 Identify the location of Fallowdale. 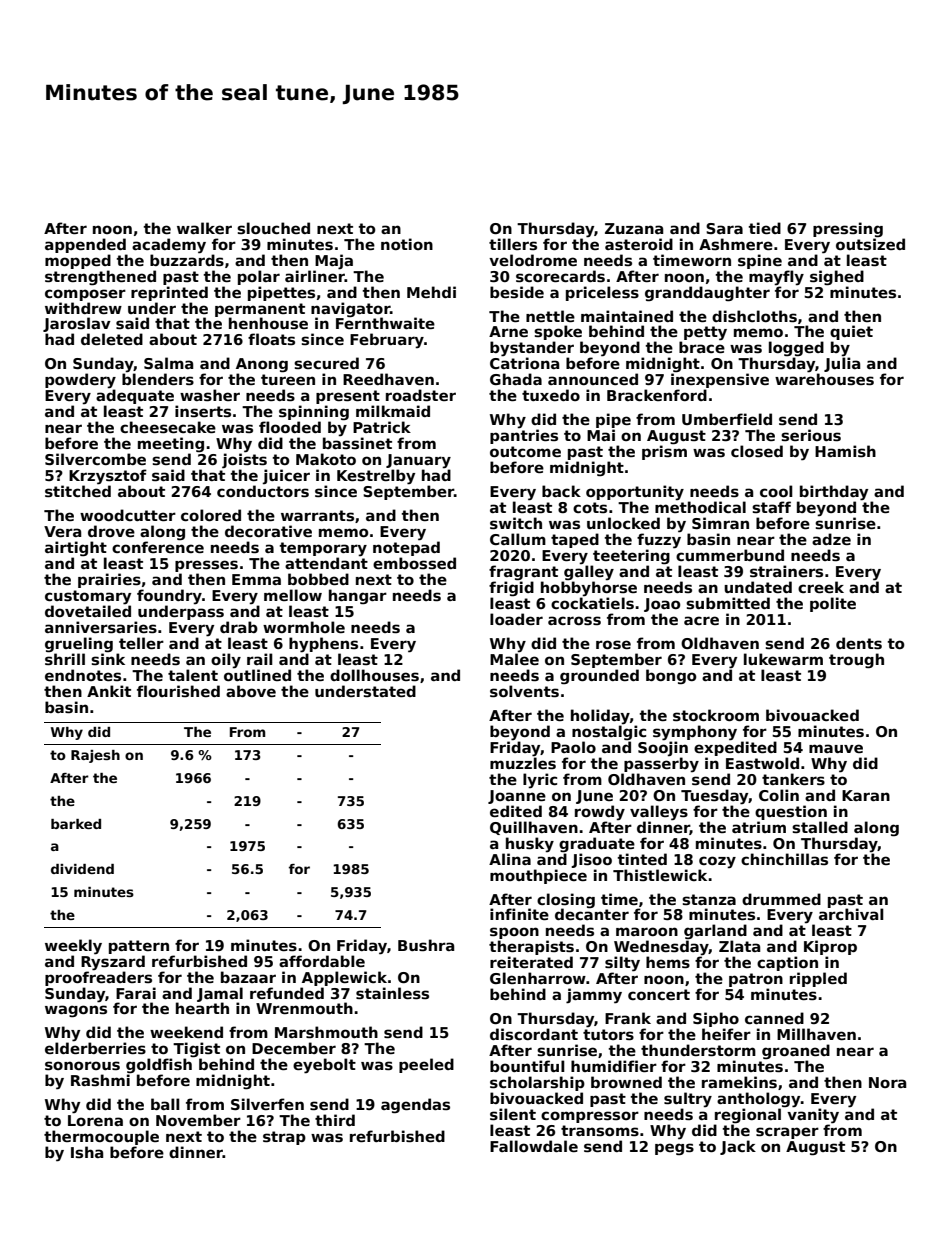
(534, 1146).
